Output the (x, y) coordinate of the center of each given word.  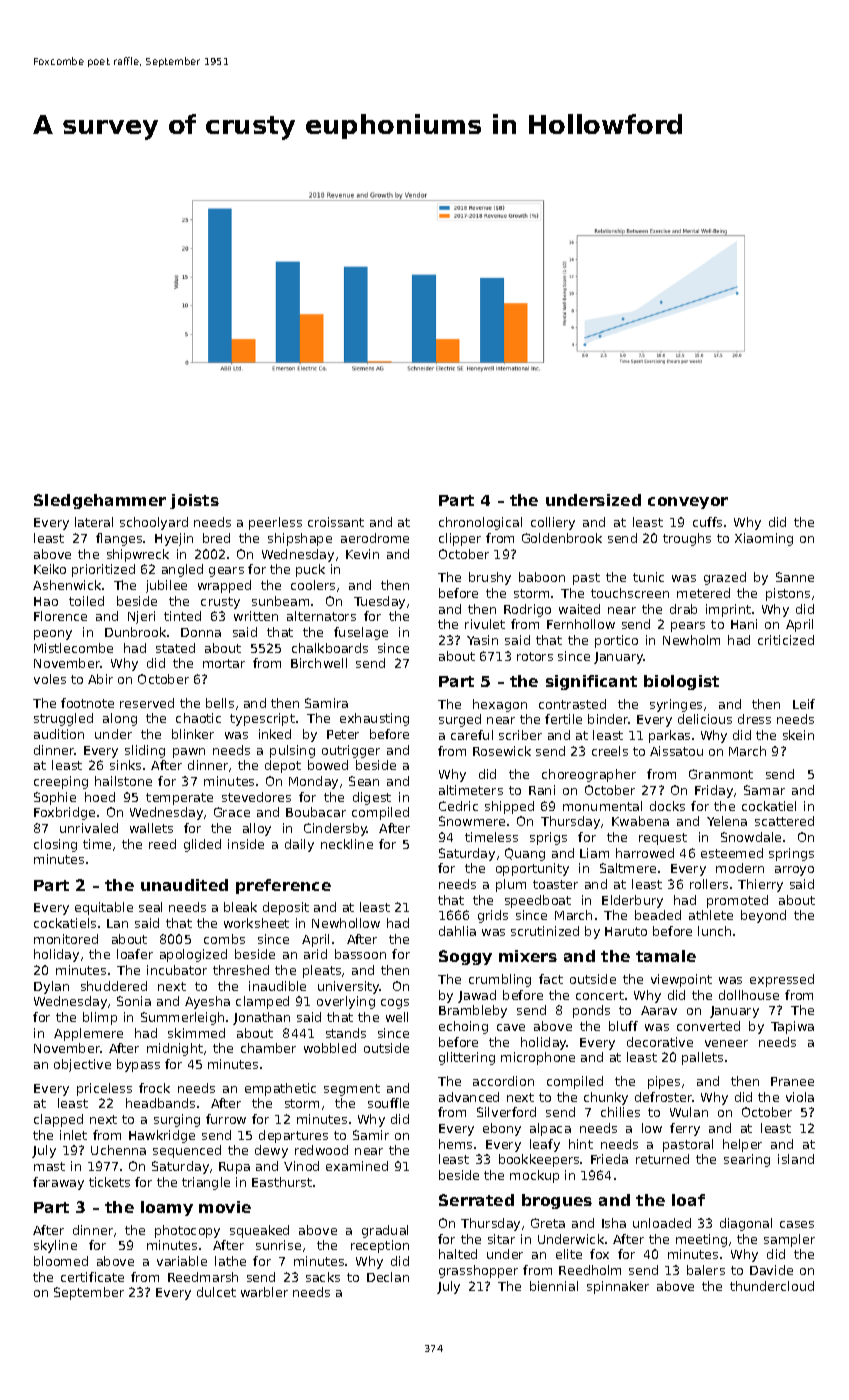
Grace (232, 812)
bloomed (61, 1261)
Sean (364, 781)
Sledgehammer (100, 501)
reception (380, 1246)
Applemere (88, 1034)
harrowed (645, 853)
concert (600, 995)
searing (747, 1160)
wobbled (330, 1048)
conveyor (688, 503)
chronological (480, 523)
